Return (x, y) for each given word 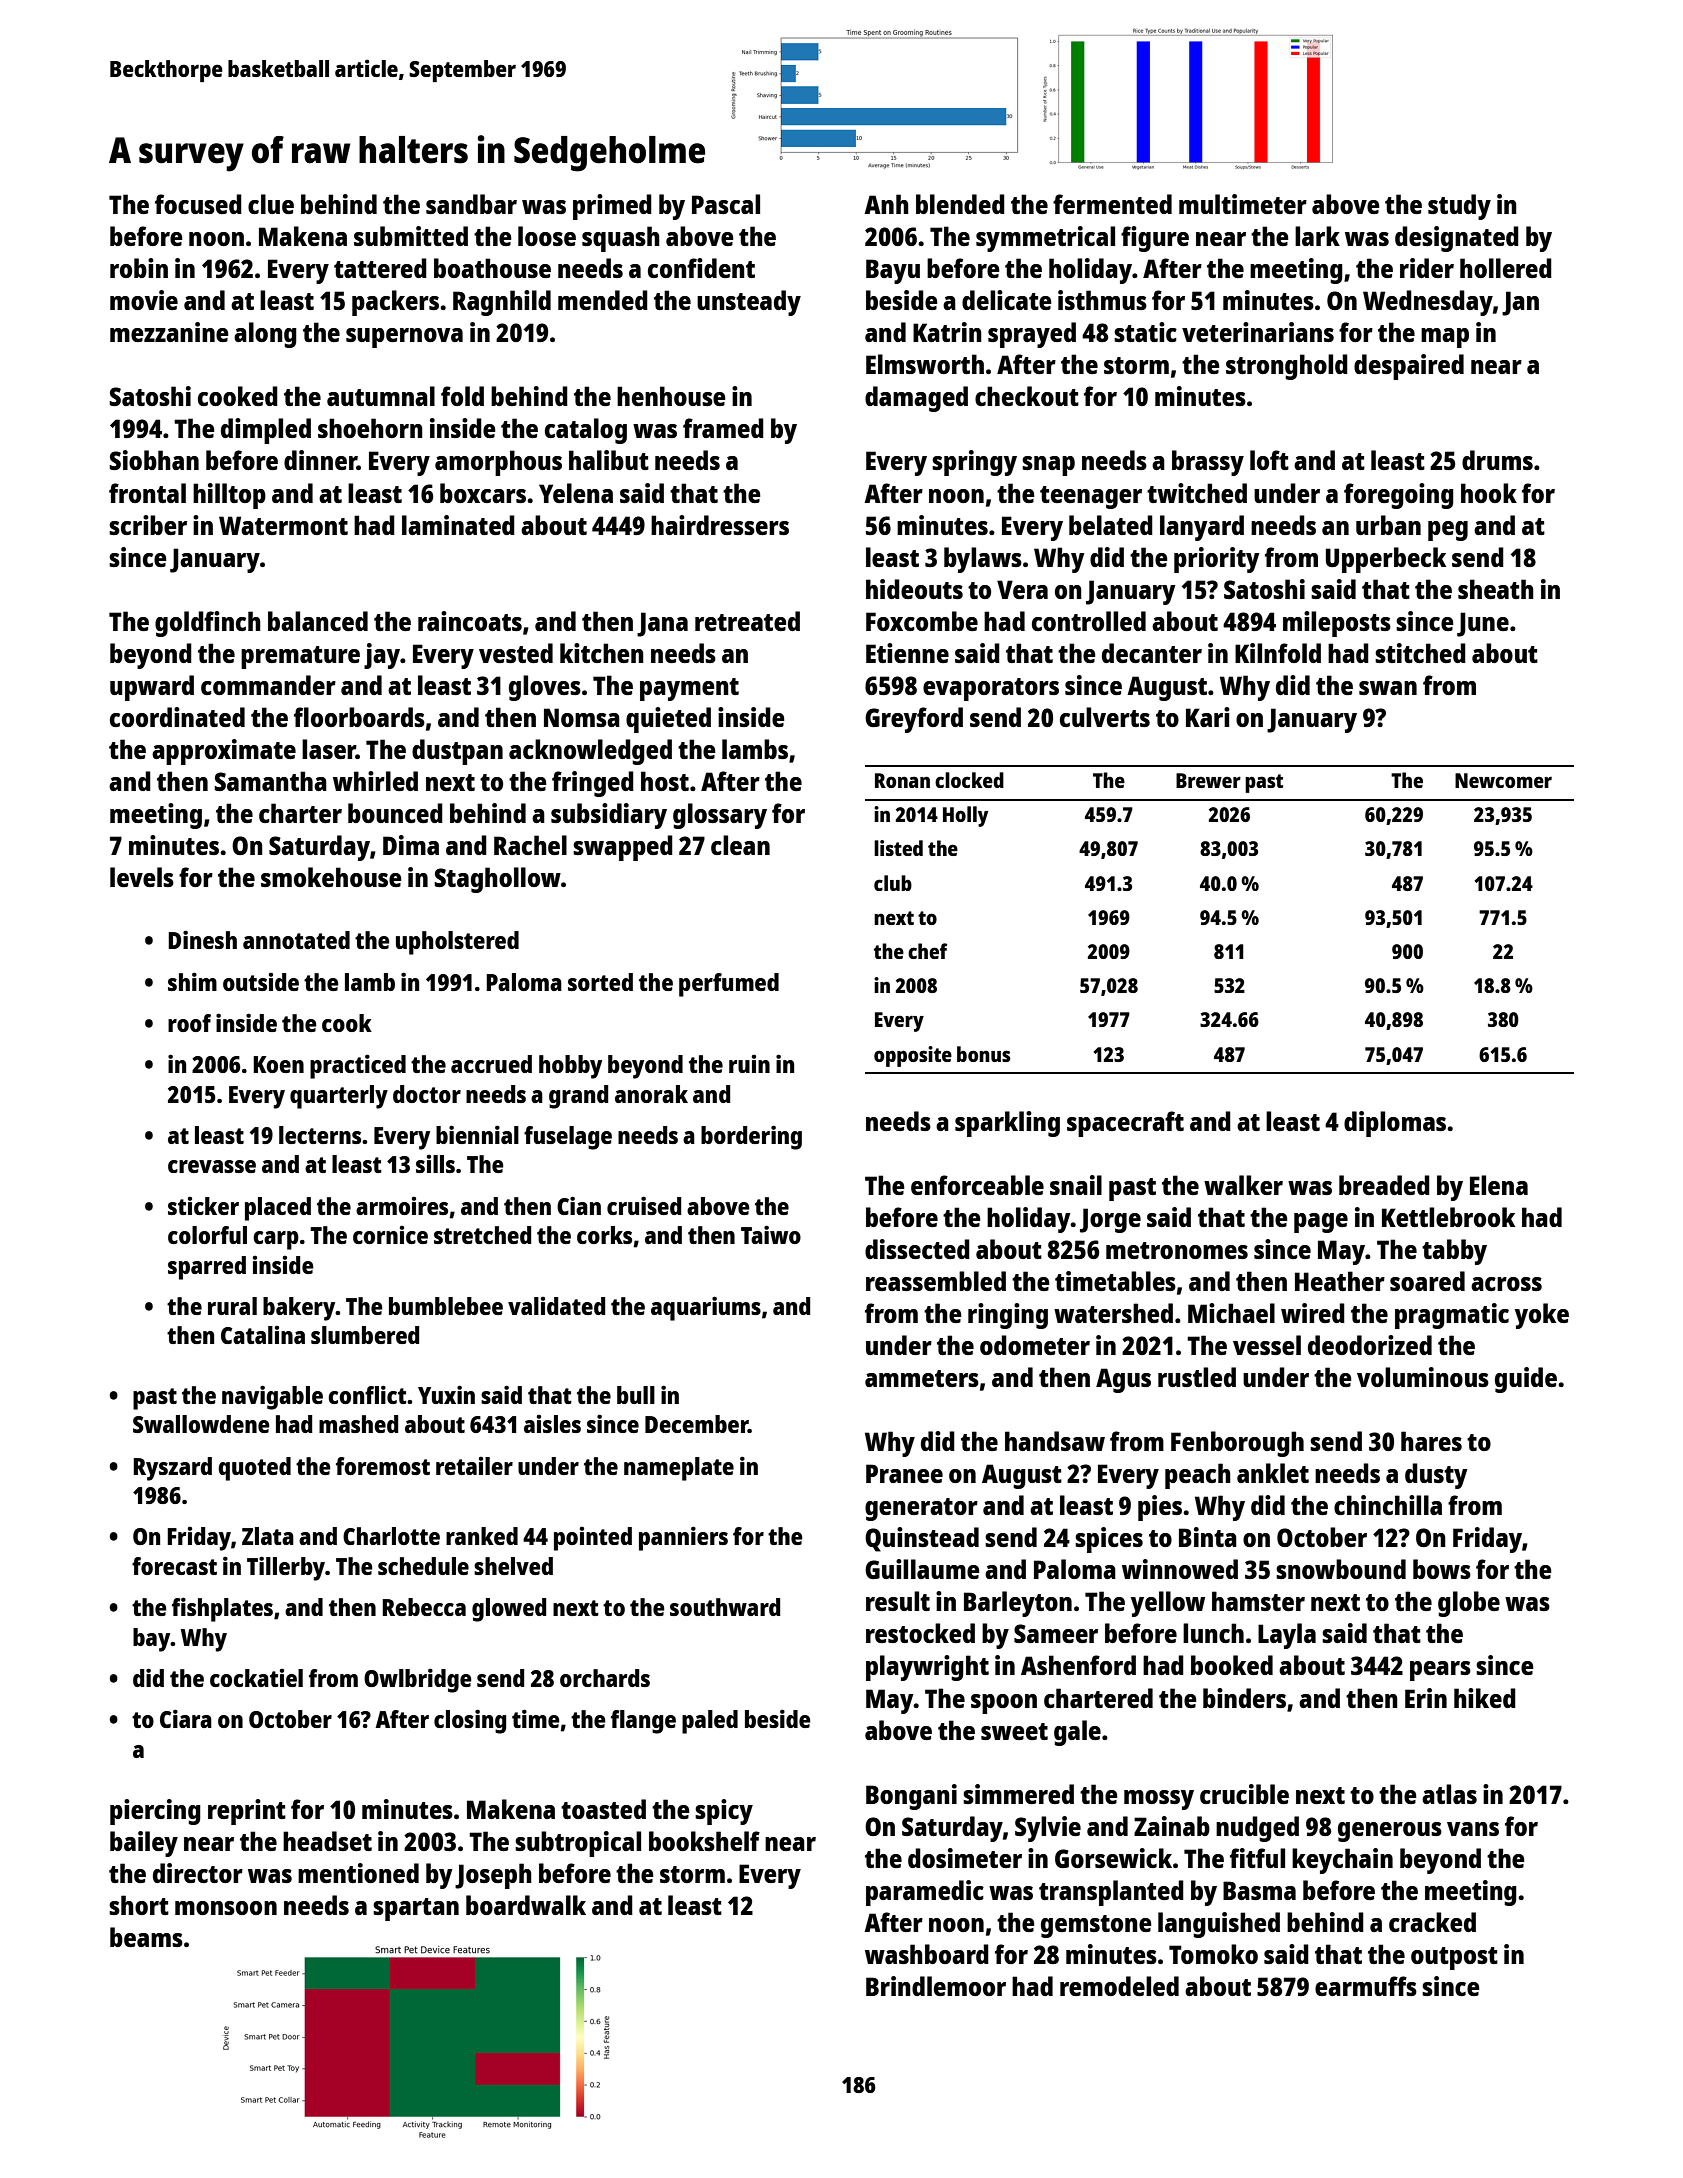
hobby (570, 1067)
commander (268, 685)
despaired (1409, 367)
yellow (1168, 1604)
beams (146, 1937)
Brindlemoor (936, 1986)
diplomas (1395, 1124)
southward (725, 1607)
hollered (1506, 268)
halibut (609, 460)
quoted (254, 1469)
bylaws (983, 560)
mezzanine (169, 332)
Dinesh (202, 939)
